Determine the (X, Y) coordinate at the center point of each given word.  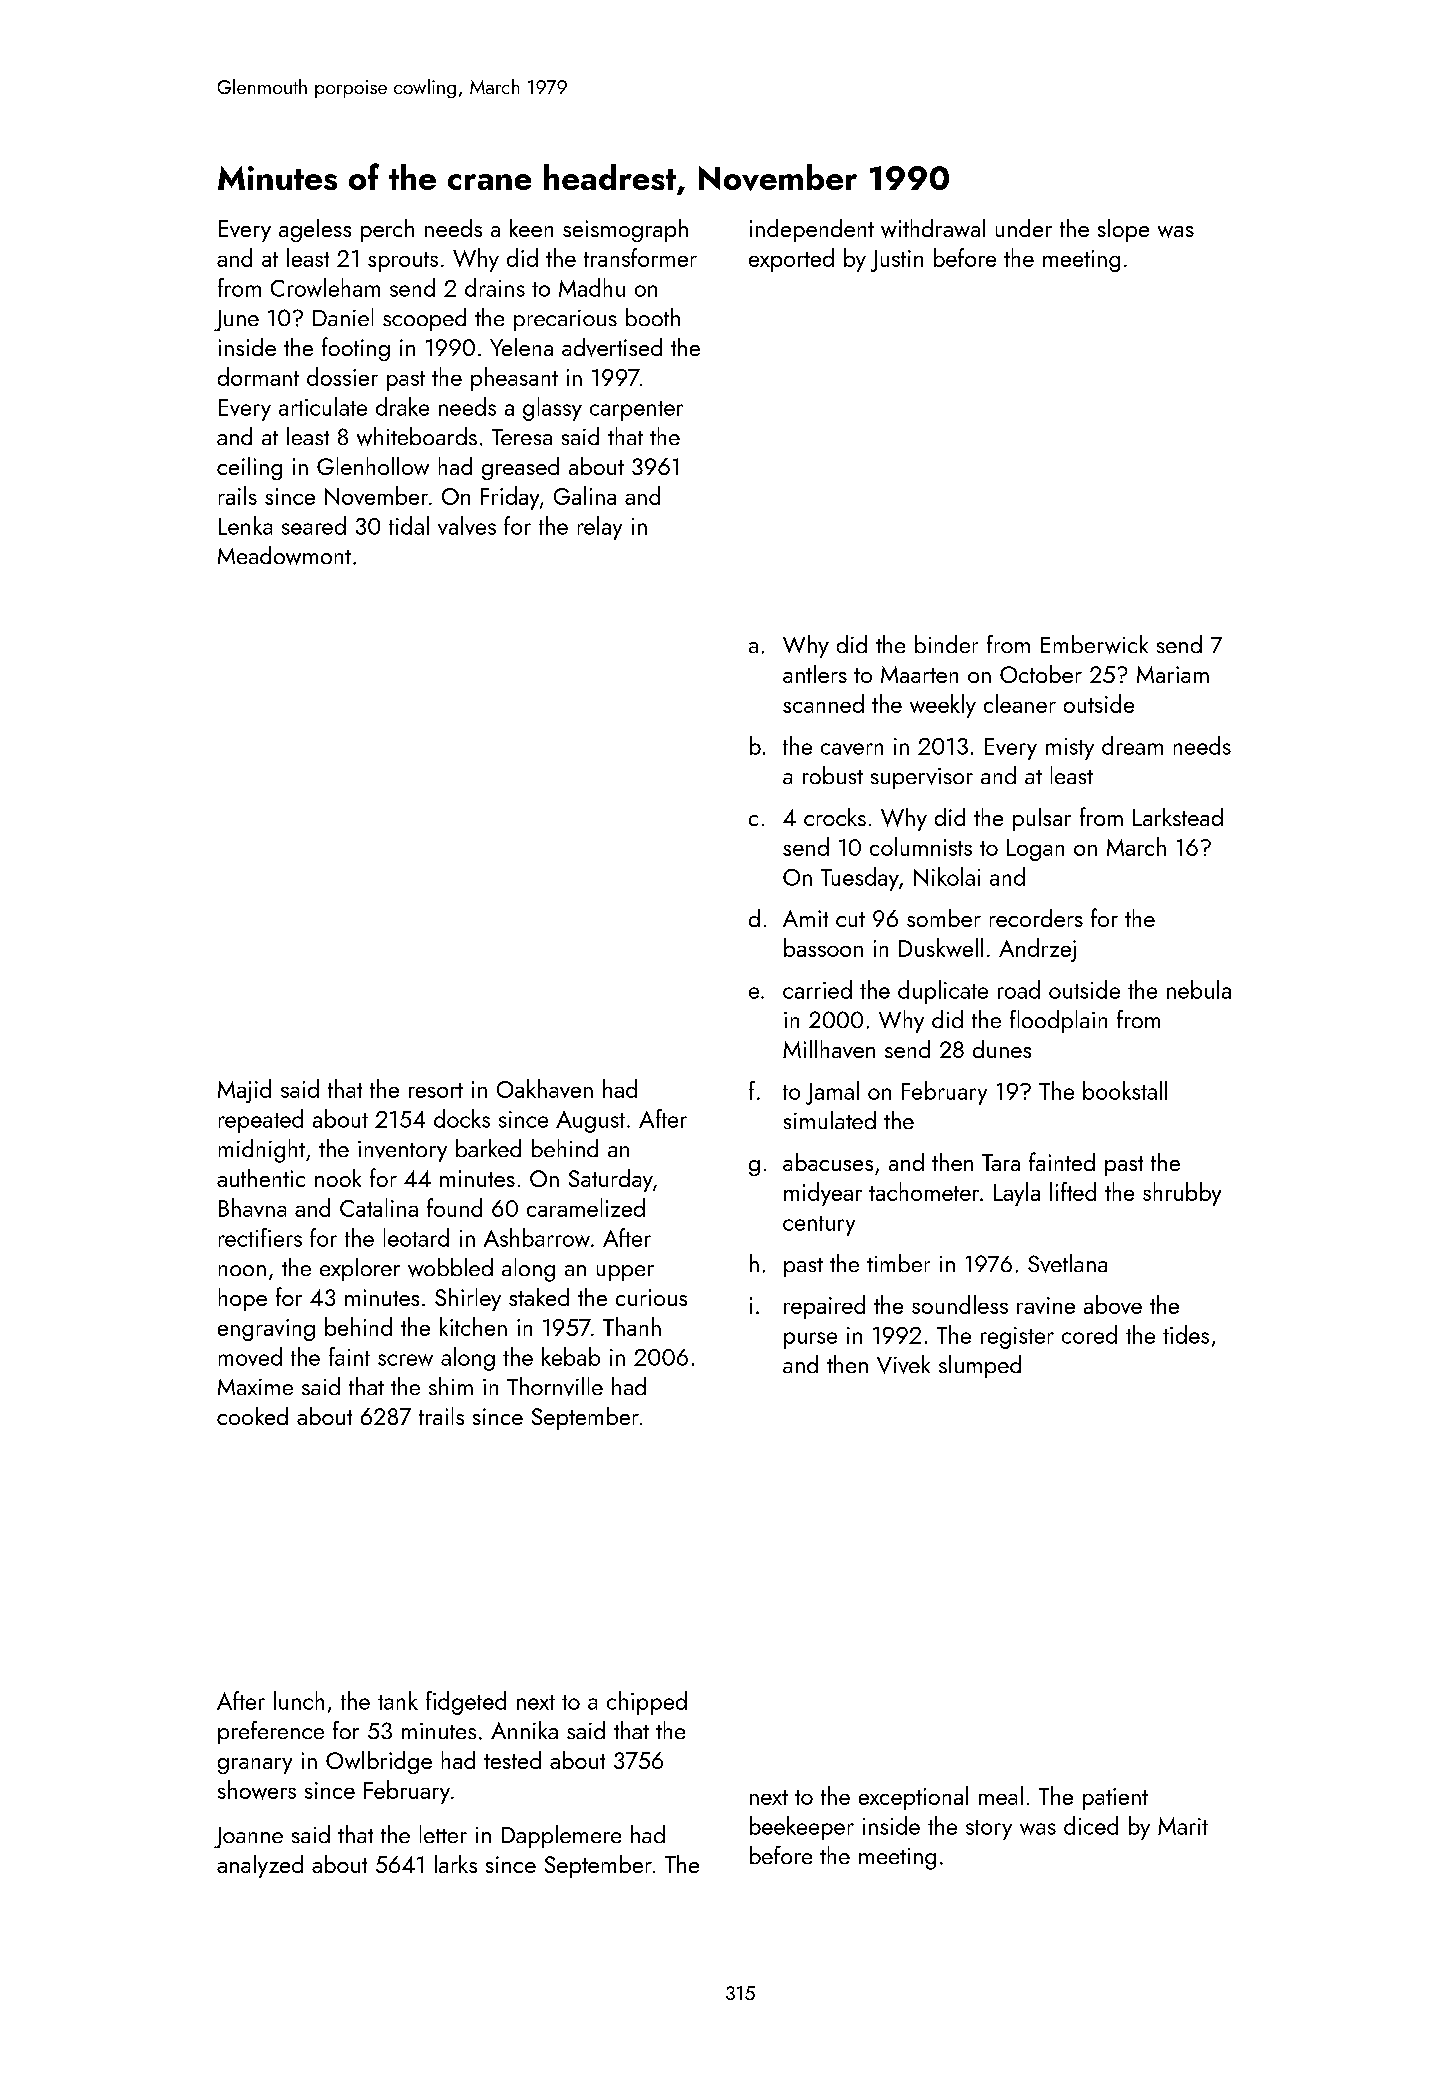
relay (600, 528)
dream (1132, 745)
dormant (258, 376)
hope (243, 1299)
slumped (980, 1366)
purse (810, 1340)
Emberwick (1094, 644)
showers (257, 1790)
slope (1123, 230)
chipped (647, 1703)
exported (791, 260)
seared (314, 525)
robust (833, 775)
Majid (244, 1091)
